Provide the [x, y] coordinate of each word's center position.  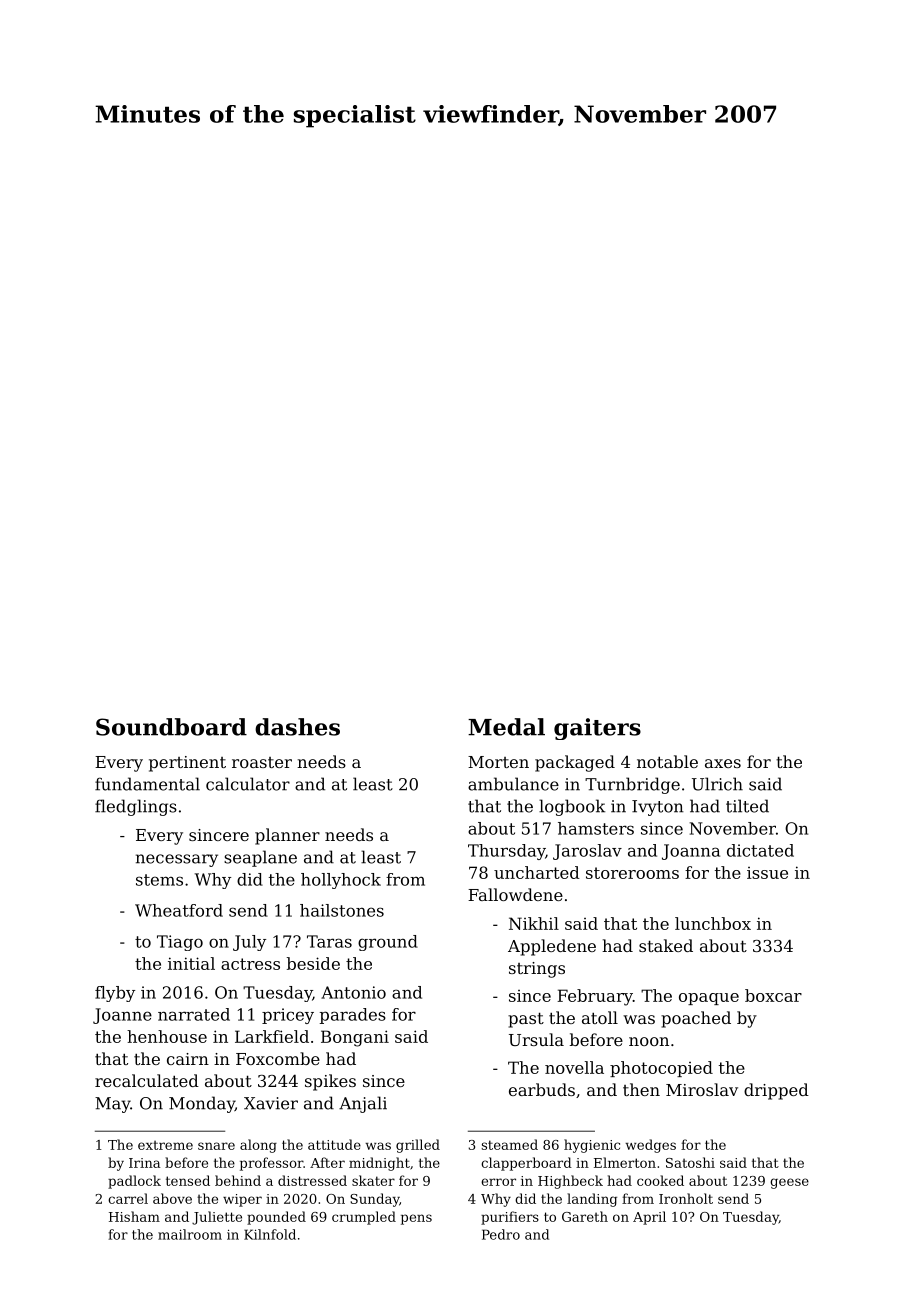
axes [723, 763]
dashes [297, 727]
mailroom [190, 1234]
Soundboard [171, 727]
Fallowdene [515, 894]
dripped [776, 1091]
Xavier [271, 1103]
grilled [418, 1146]
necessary [177, 860]
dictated [760, 850]
